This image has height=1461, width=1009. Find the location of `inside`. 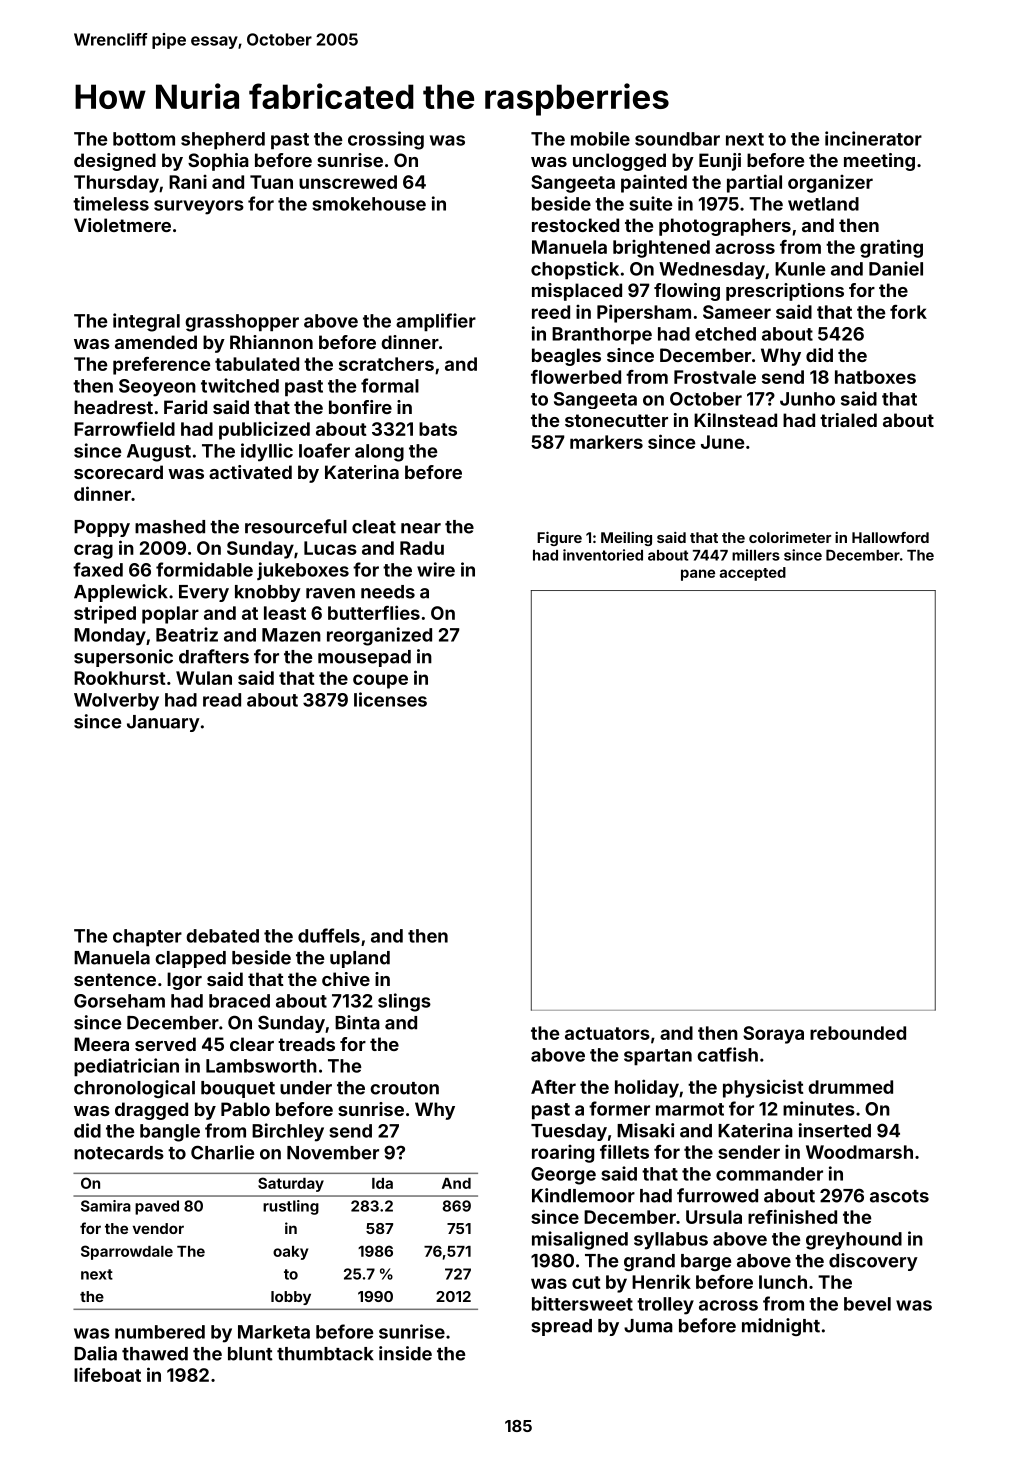

inside is located at coordinates (405, 1353).
